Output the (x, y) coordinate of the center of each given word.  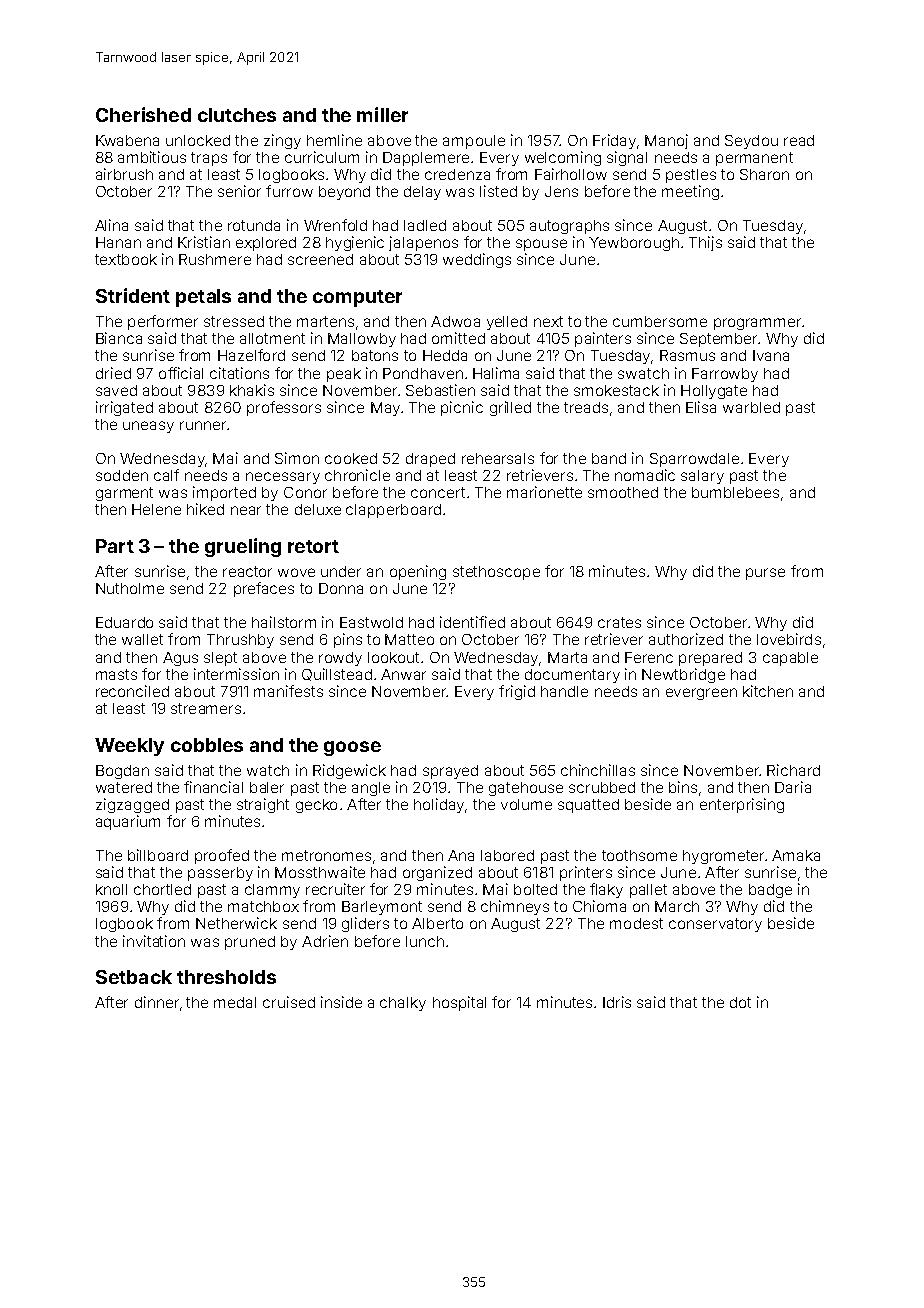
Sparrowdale (694, 460)
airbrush (124, 174)
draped (430, 460)
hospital (459, 1003)
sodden (122, 475)
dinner (157, 1002)
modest (636, 923)
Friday (614, 141)
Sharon (764, 174)
